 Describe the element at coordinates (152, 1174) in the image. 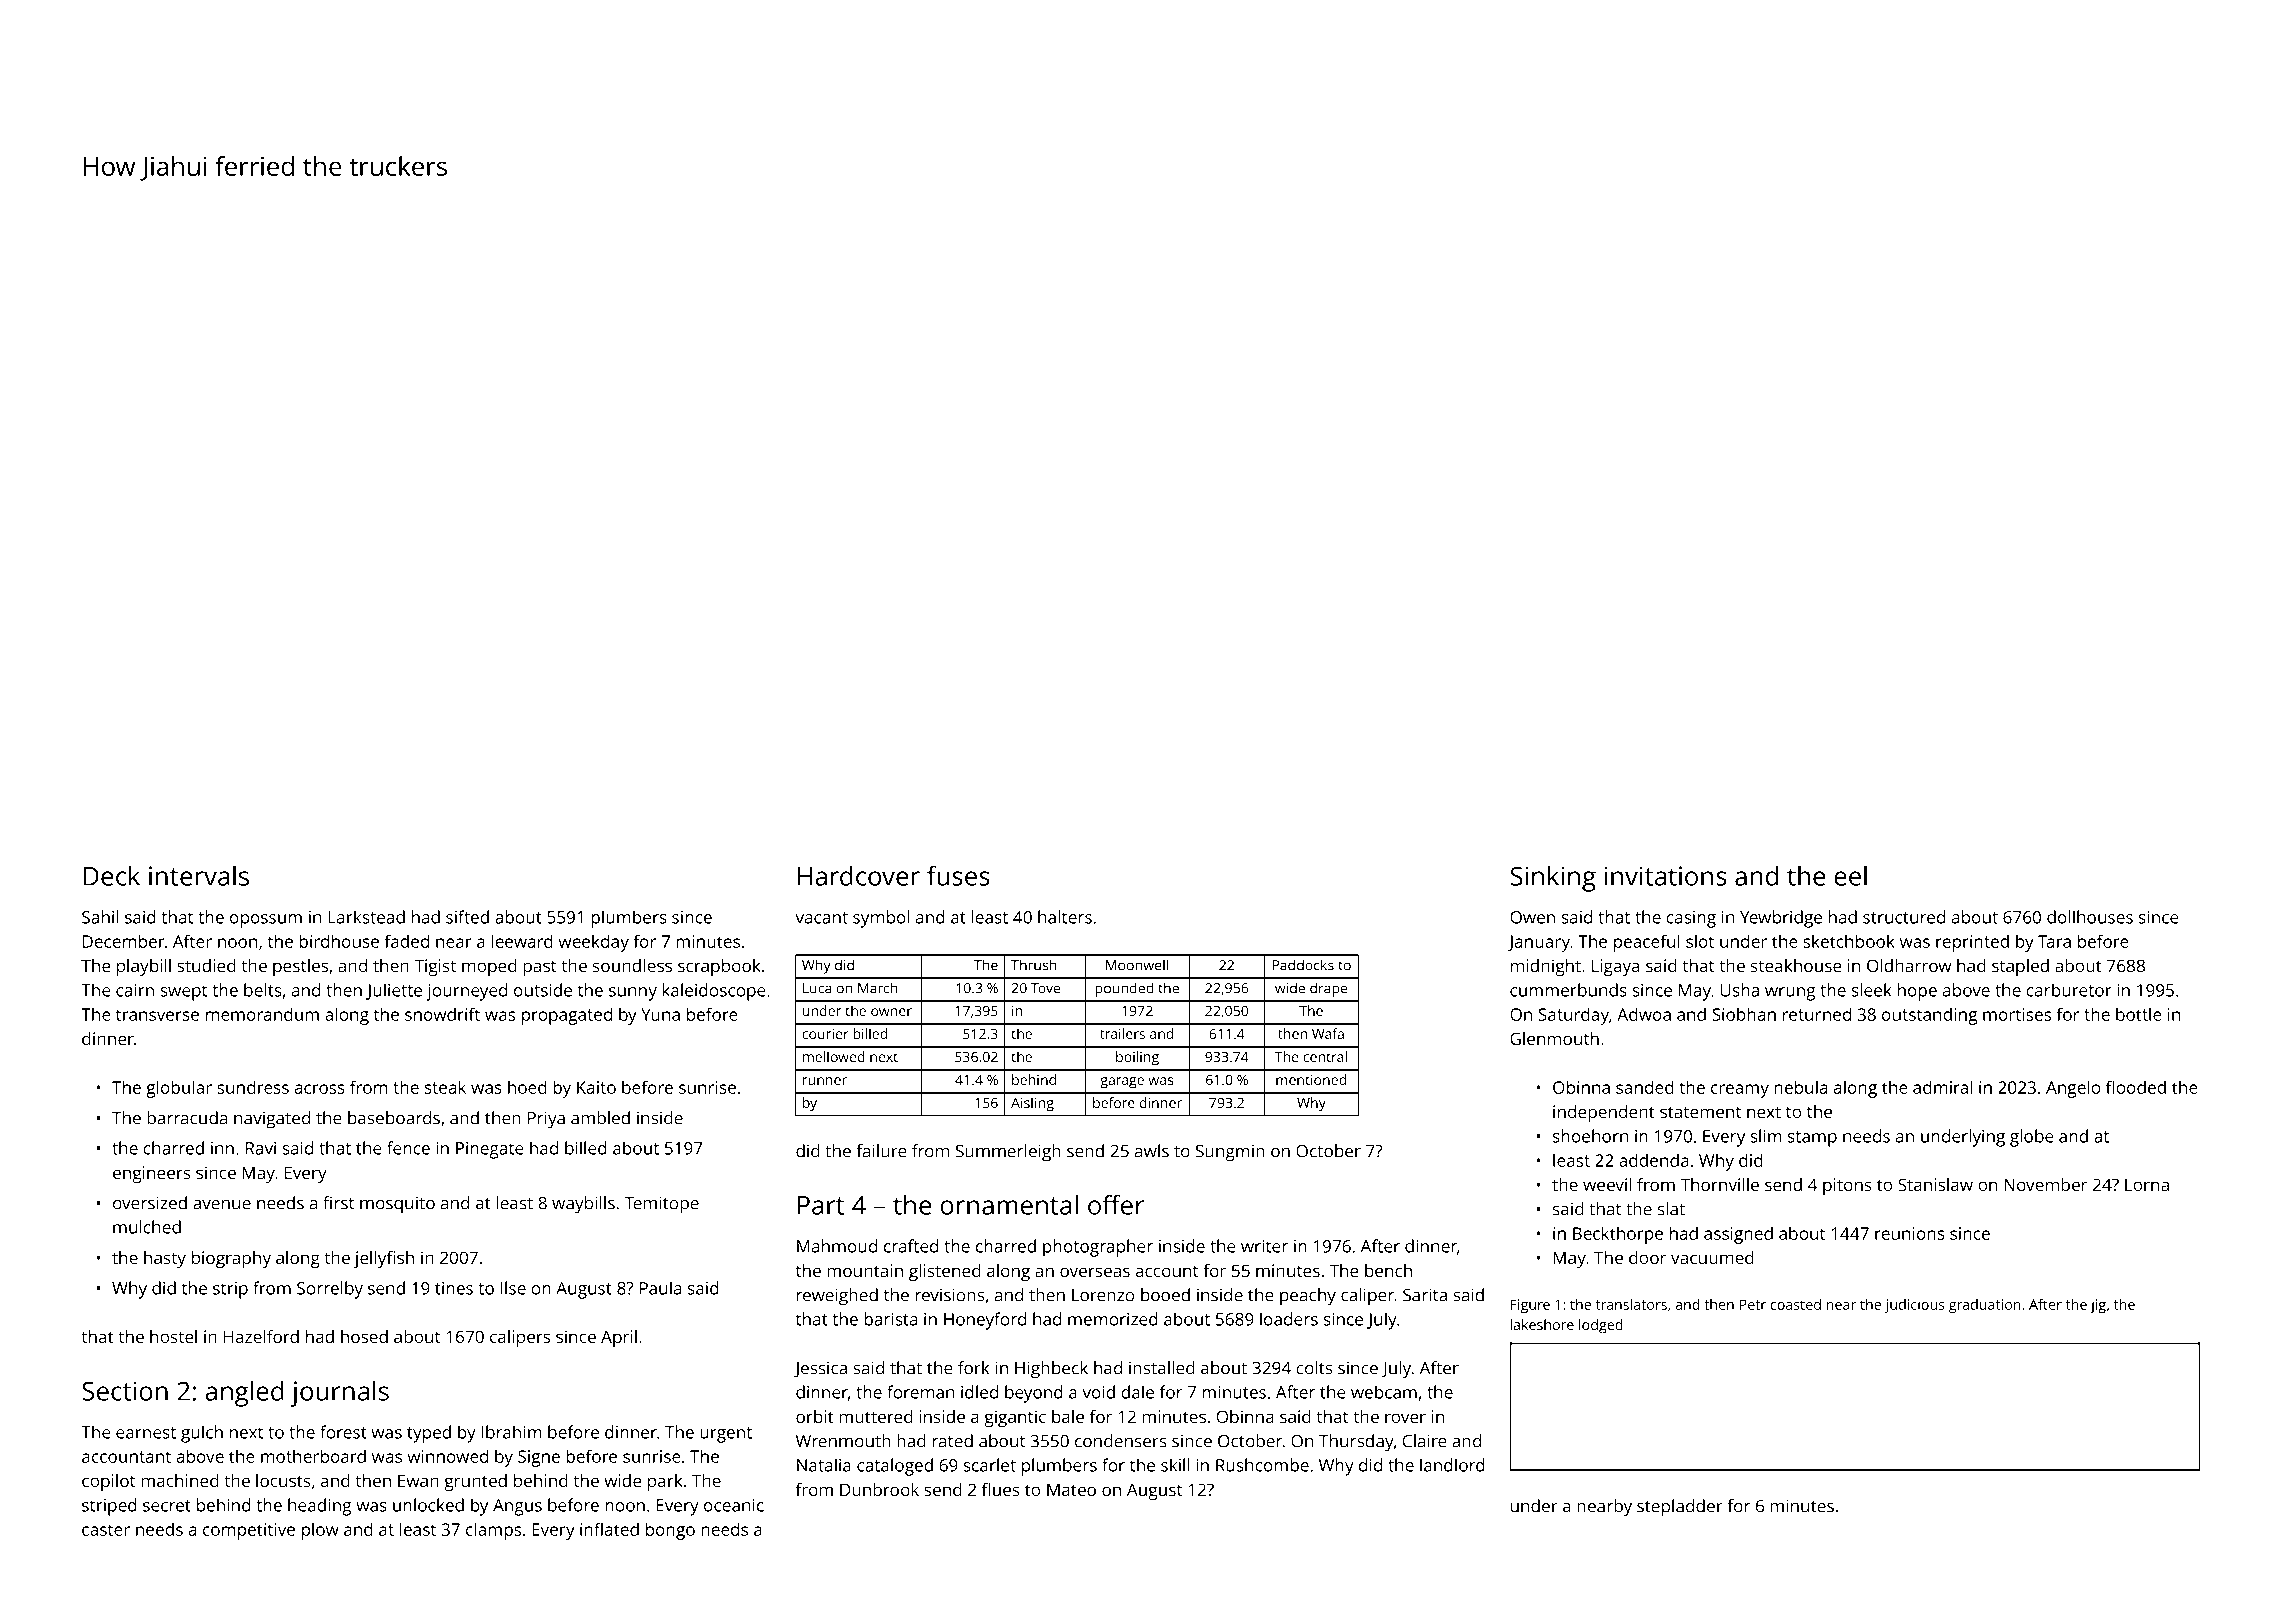

I see `engineers` at that location.
